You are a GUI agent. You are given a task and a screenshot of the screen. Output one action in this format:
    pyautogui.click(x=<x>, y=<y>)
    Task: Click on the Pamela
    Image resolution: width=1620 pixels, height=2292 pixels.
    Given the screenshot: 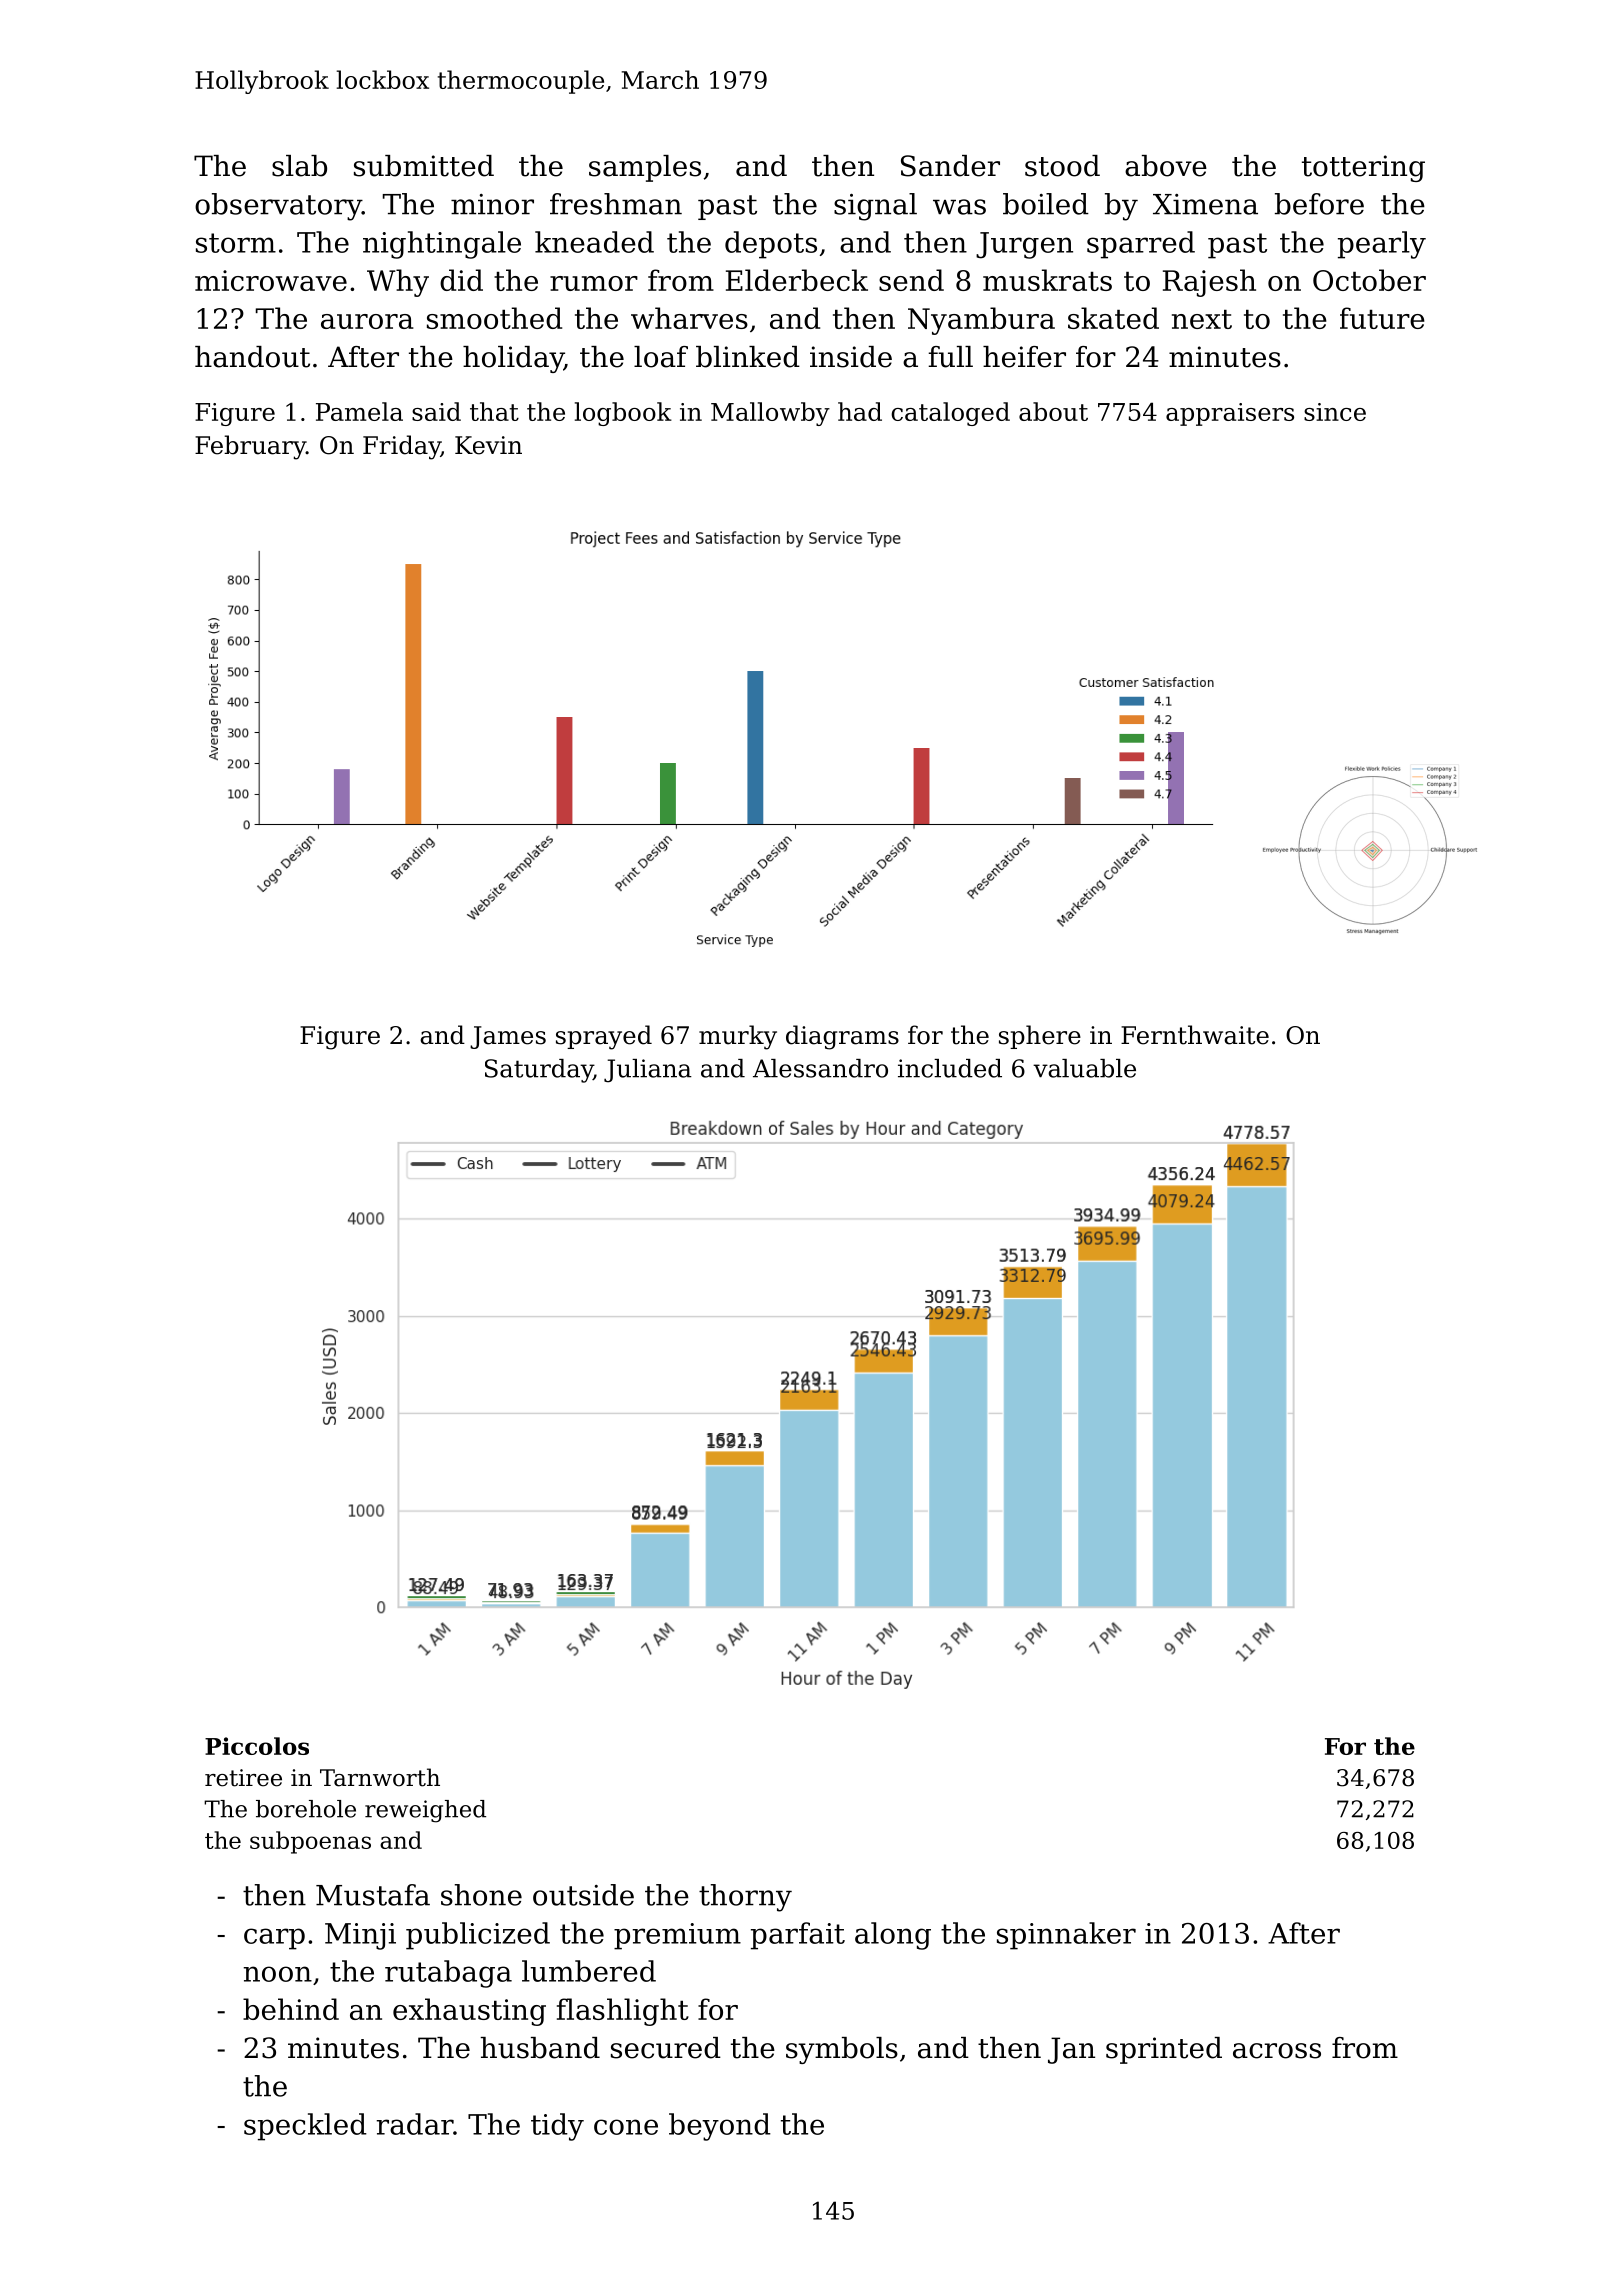 What is the action you would take?
    pyautogui.click(x=359, y=411)
